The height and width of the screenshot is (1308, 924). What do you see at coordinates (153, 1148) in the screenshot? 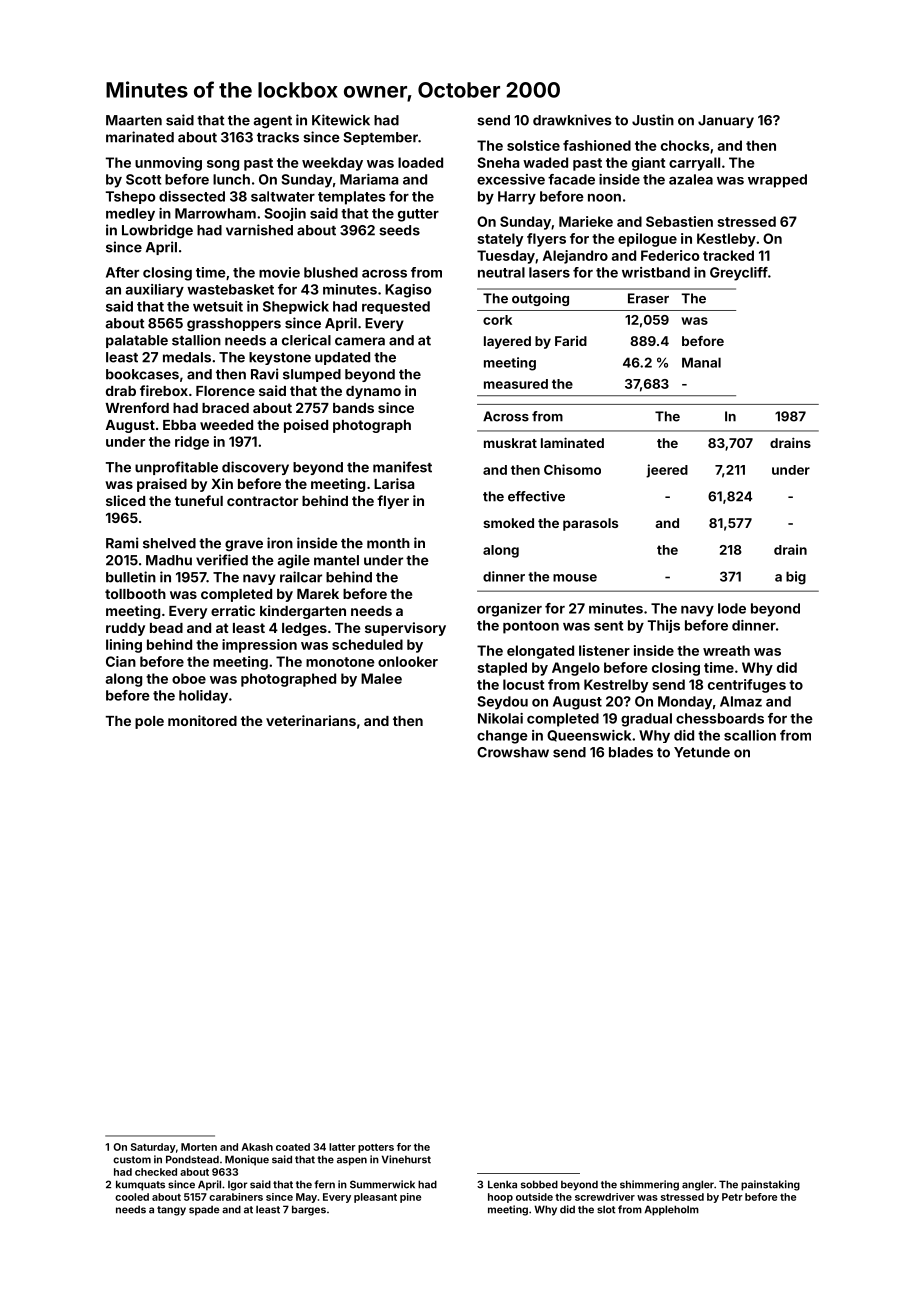
I see `Saturday` at bounding box center [153, 1148].
